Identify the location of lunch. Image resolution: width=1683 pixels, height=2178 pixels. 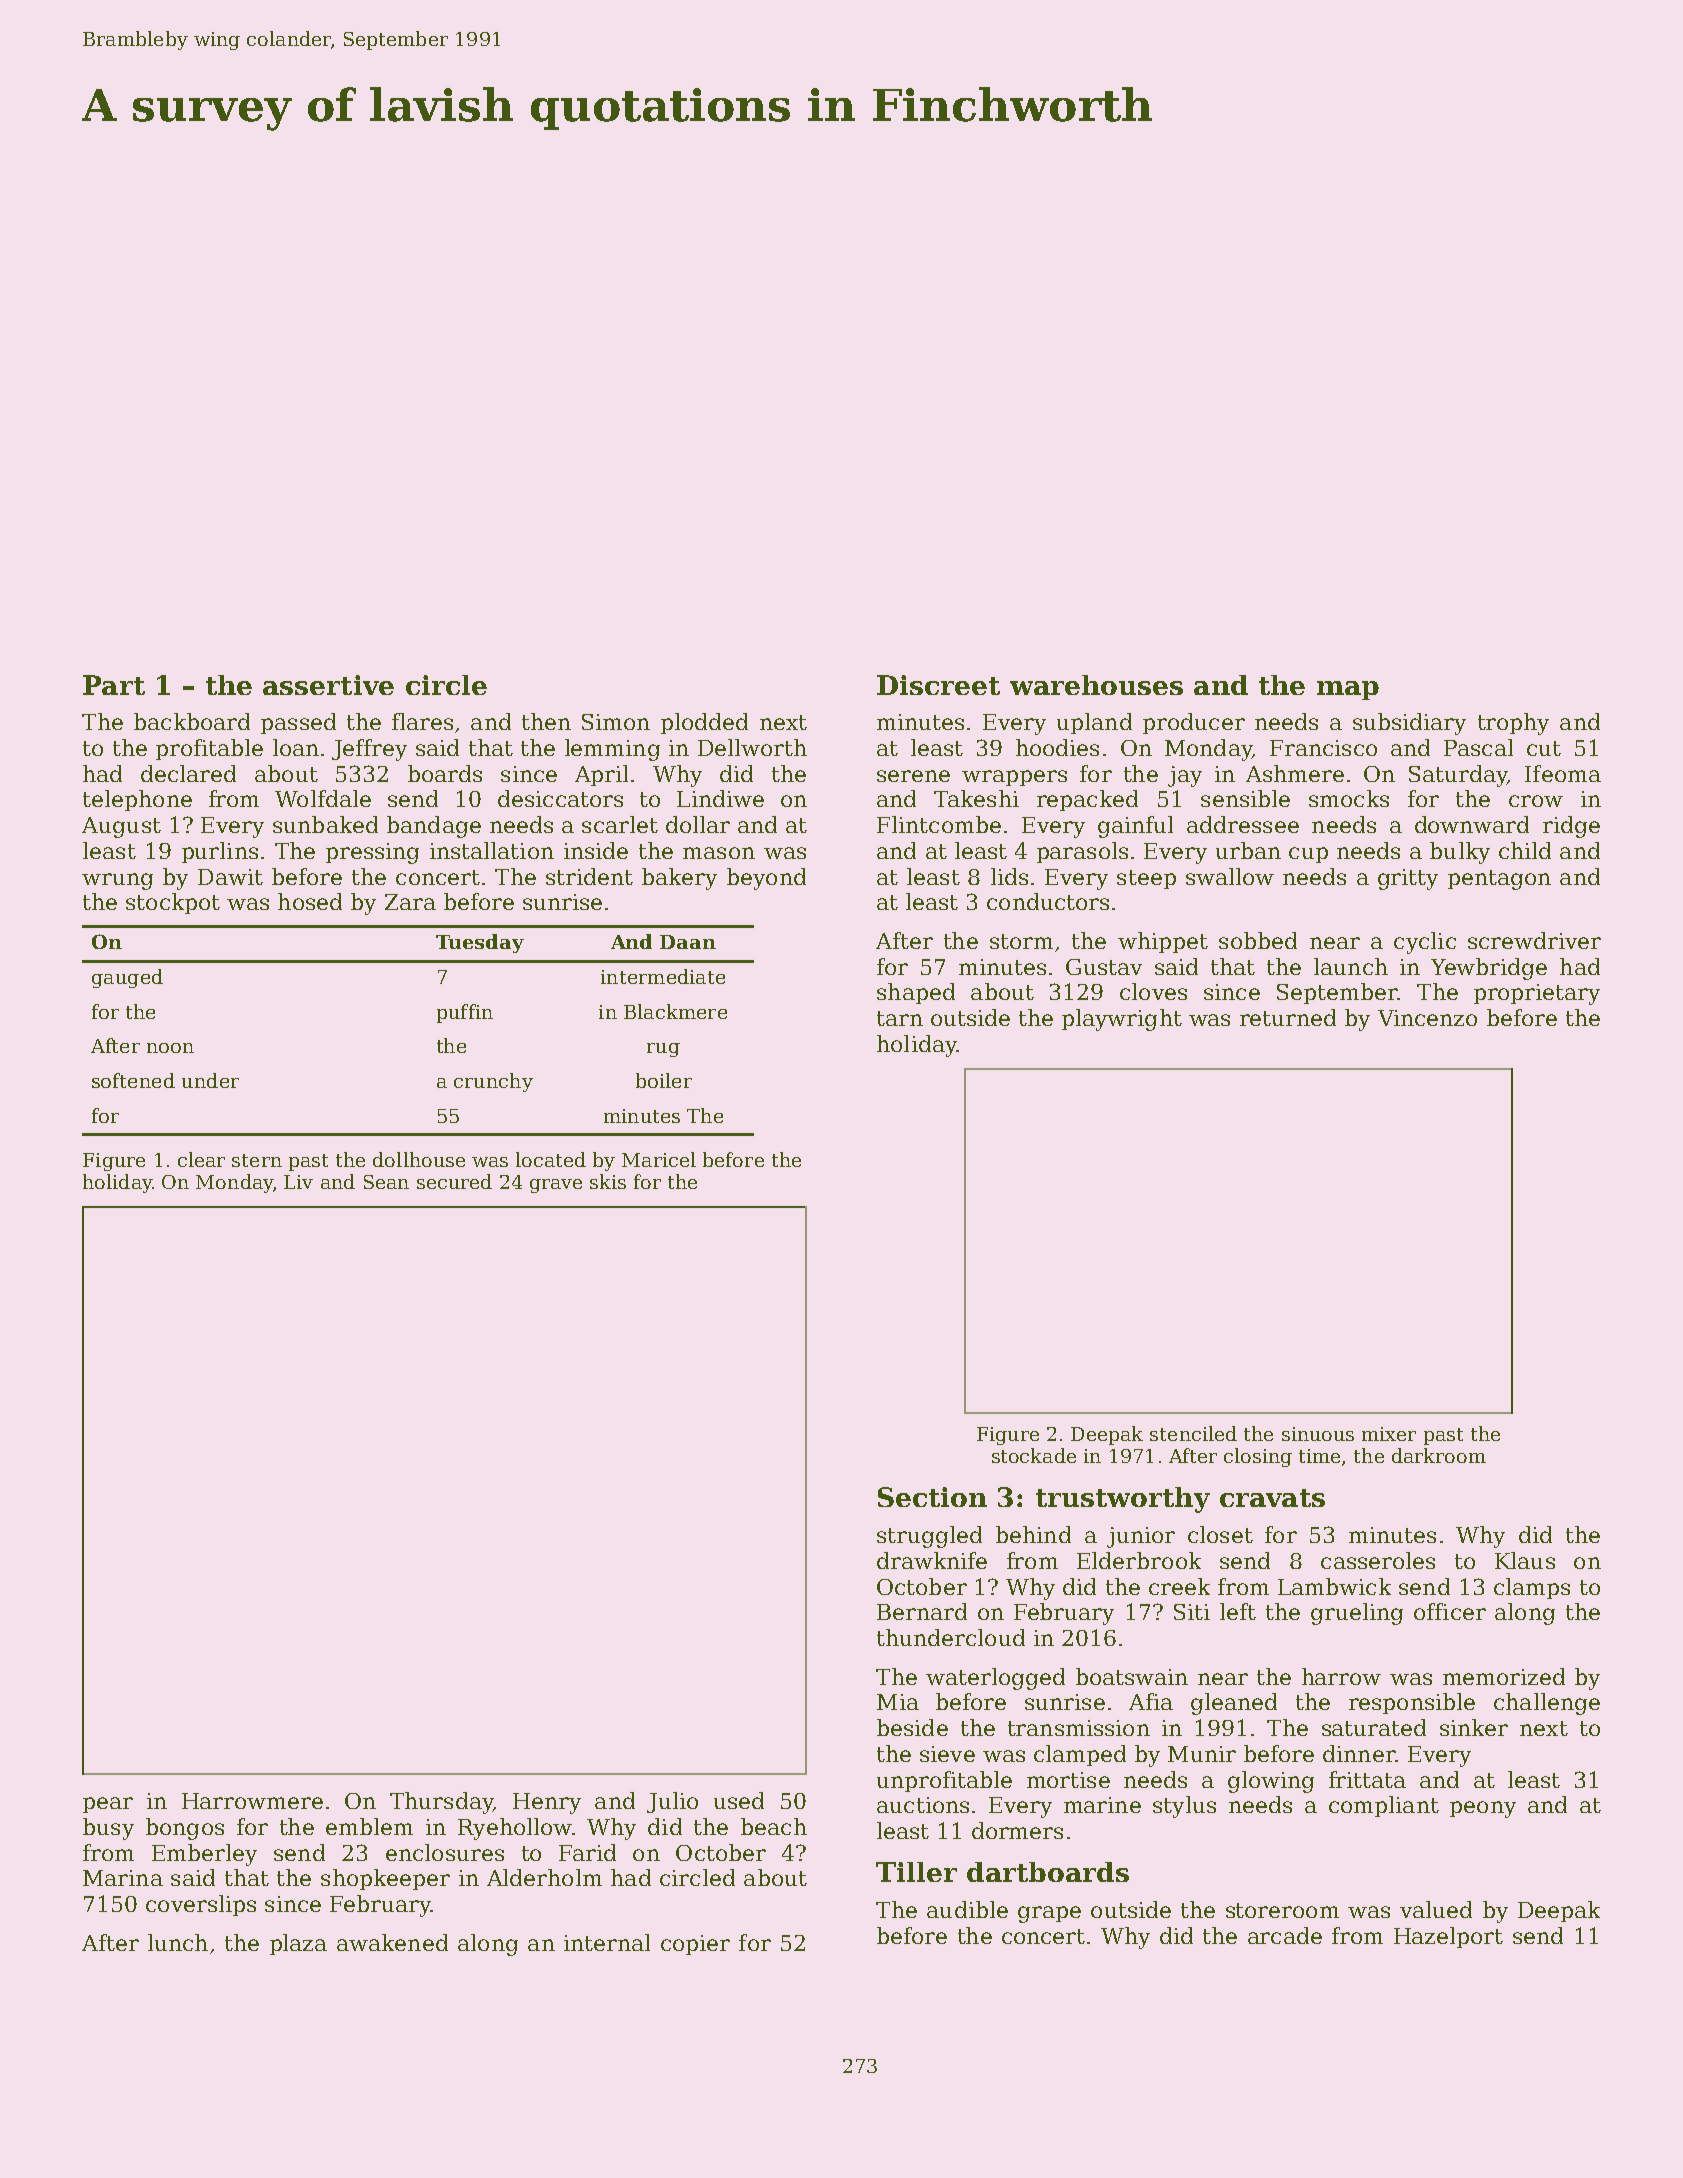
(178, 1942).
